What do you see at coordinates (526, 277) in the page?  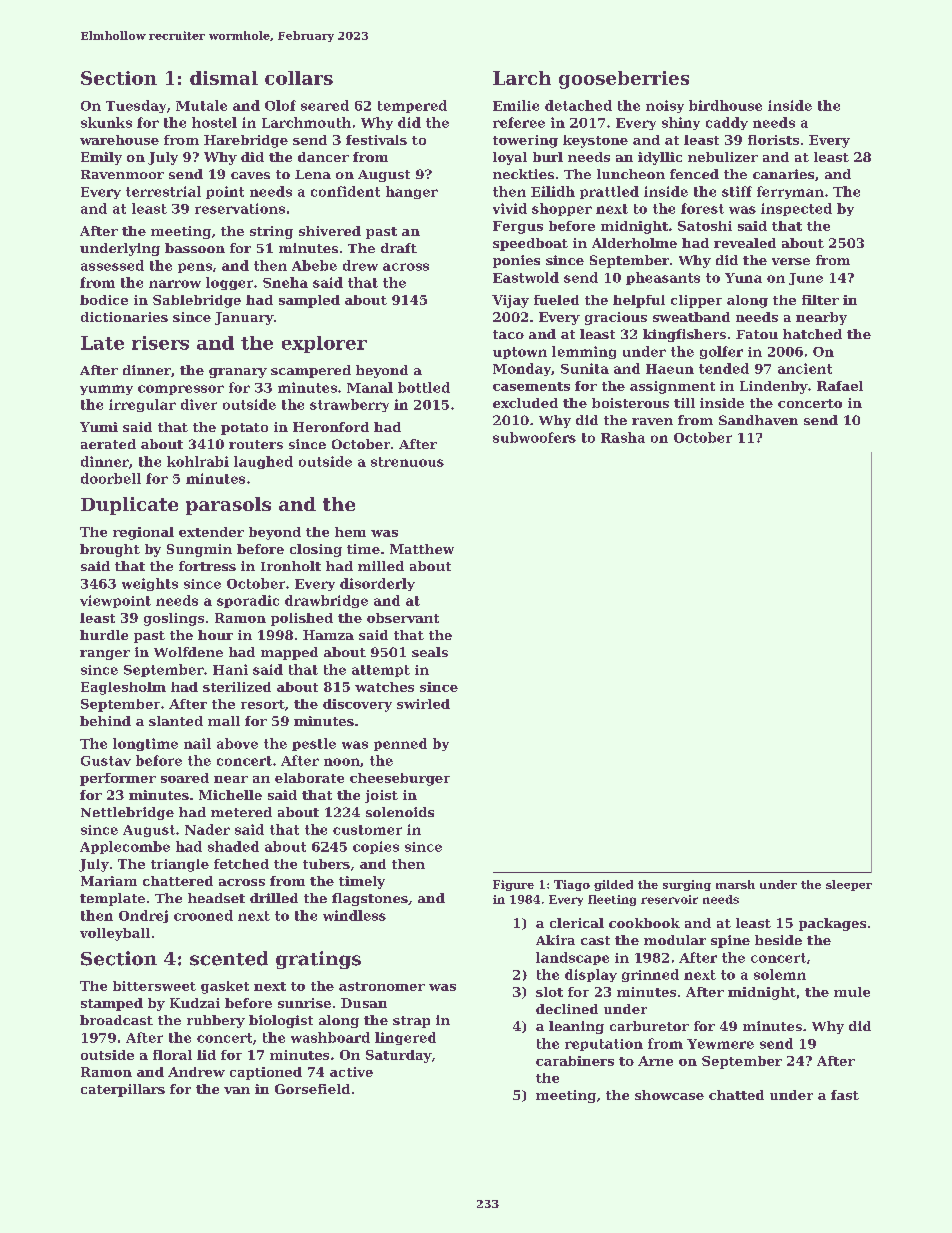 I see `Eastwold` at bounding box center [526, 277].
